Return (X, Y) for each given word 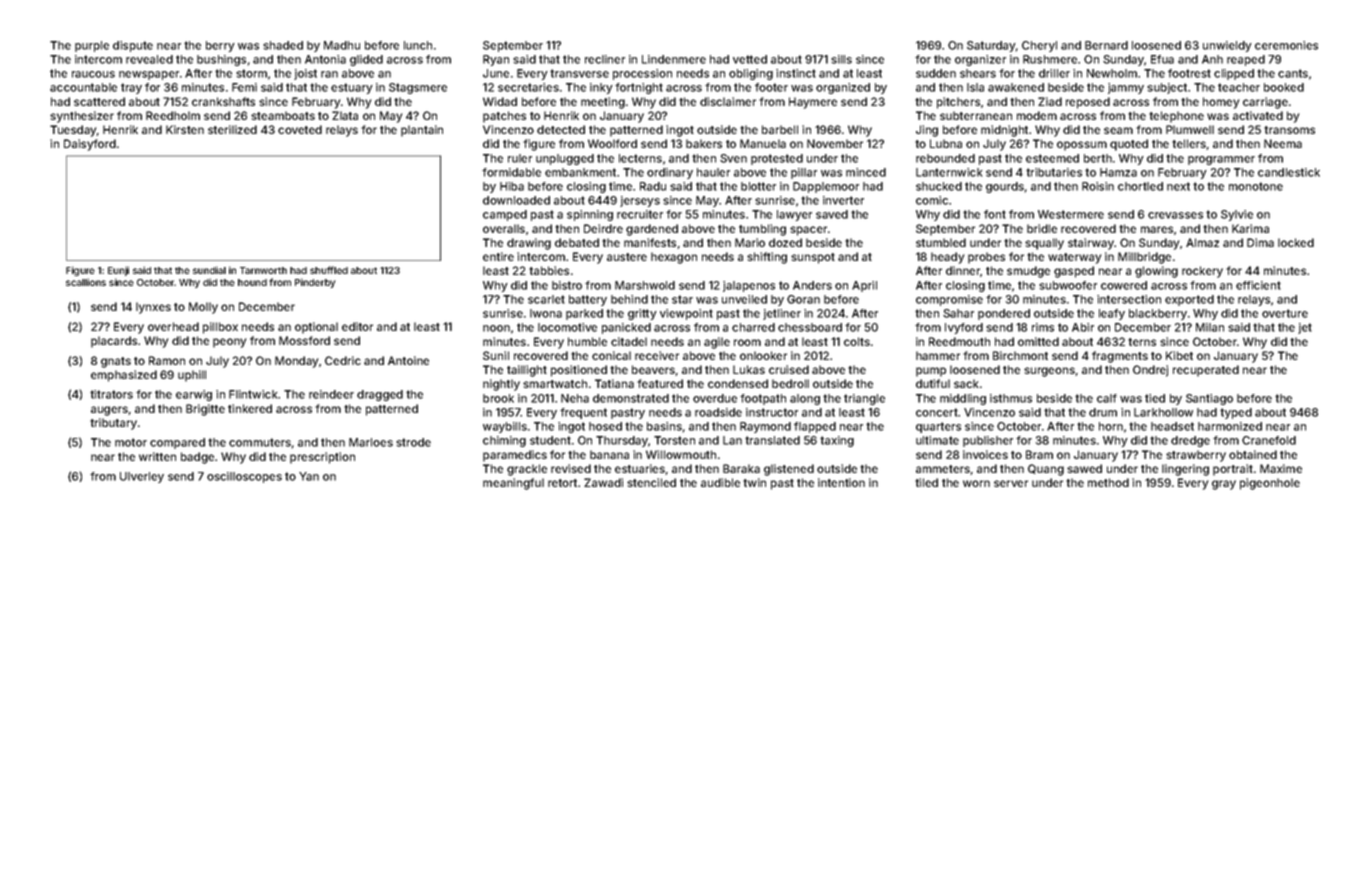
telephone (1176, 117)
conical (611, 355)
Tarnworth (263, 270)
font (995, 214)
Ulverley (142, 477)
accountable (83, 87)
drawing (529, 244)
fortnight (639, 88)
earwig (194, 395)
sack (966, 383)
